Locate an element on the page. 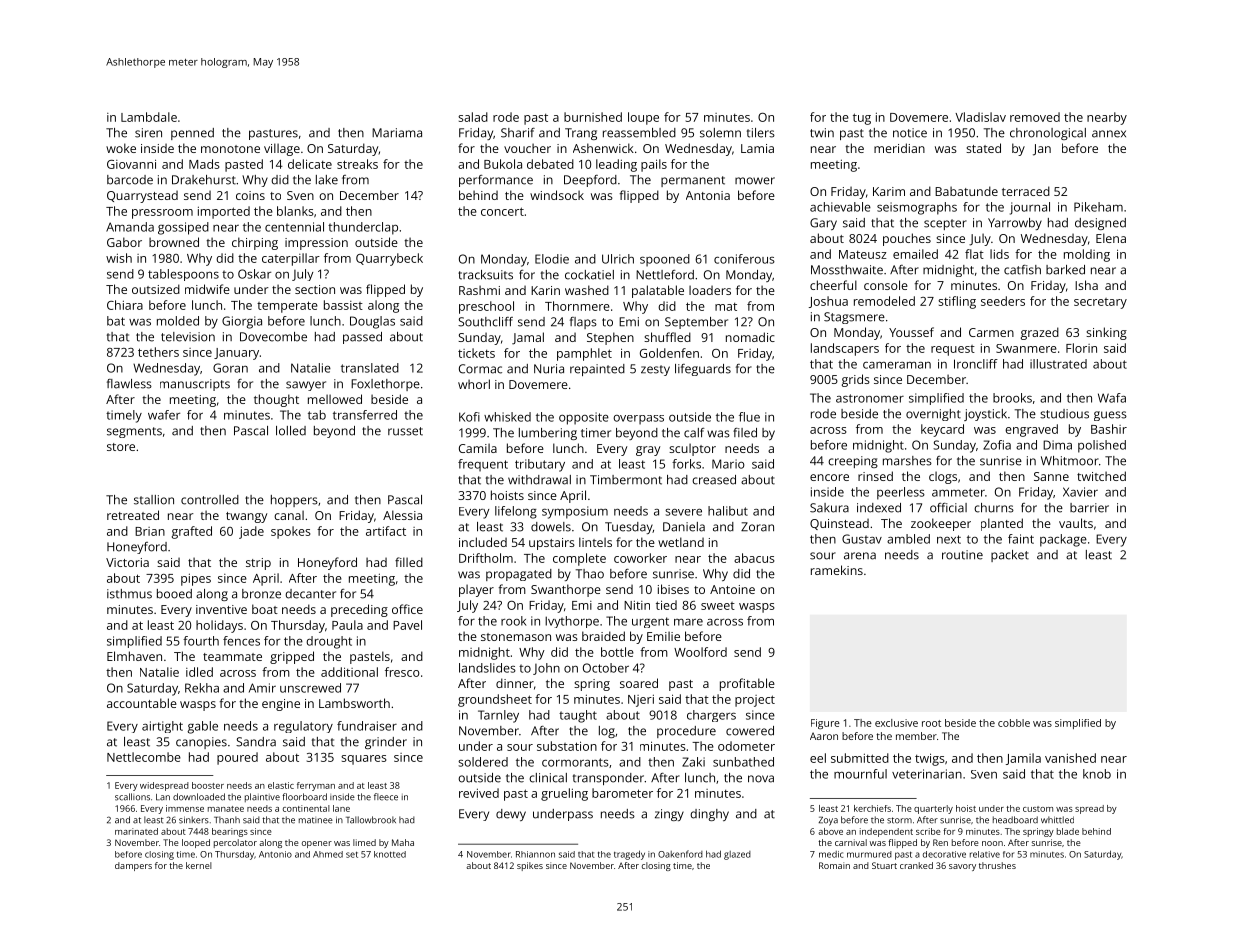  Youssef is located at coordinates (911, 332).
